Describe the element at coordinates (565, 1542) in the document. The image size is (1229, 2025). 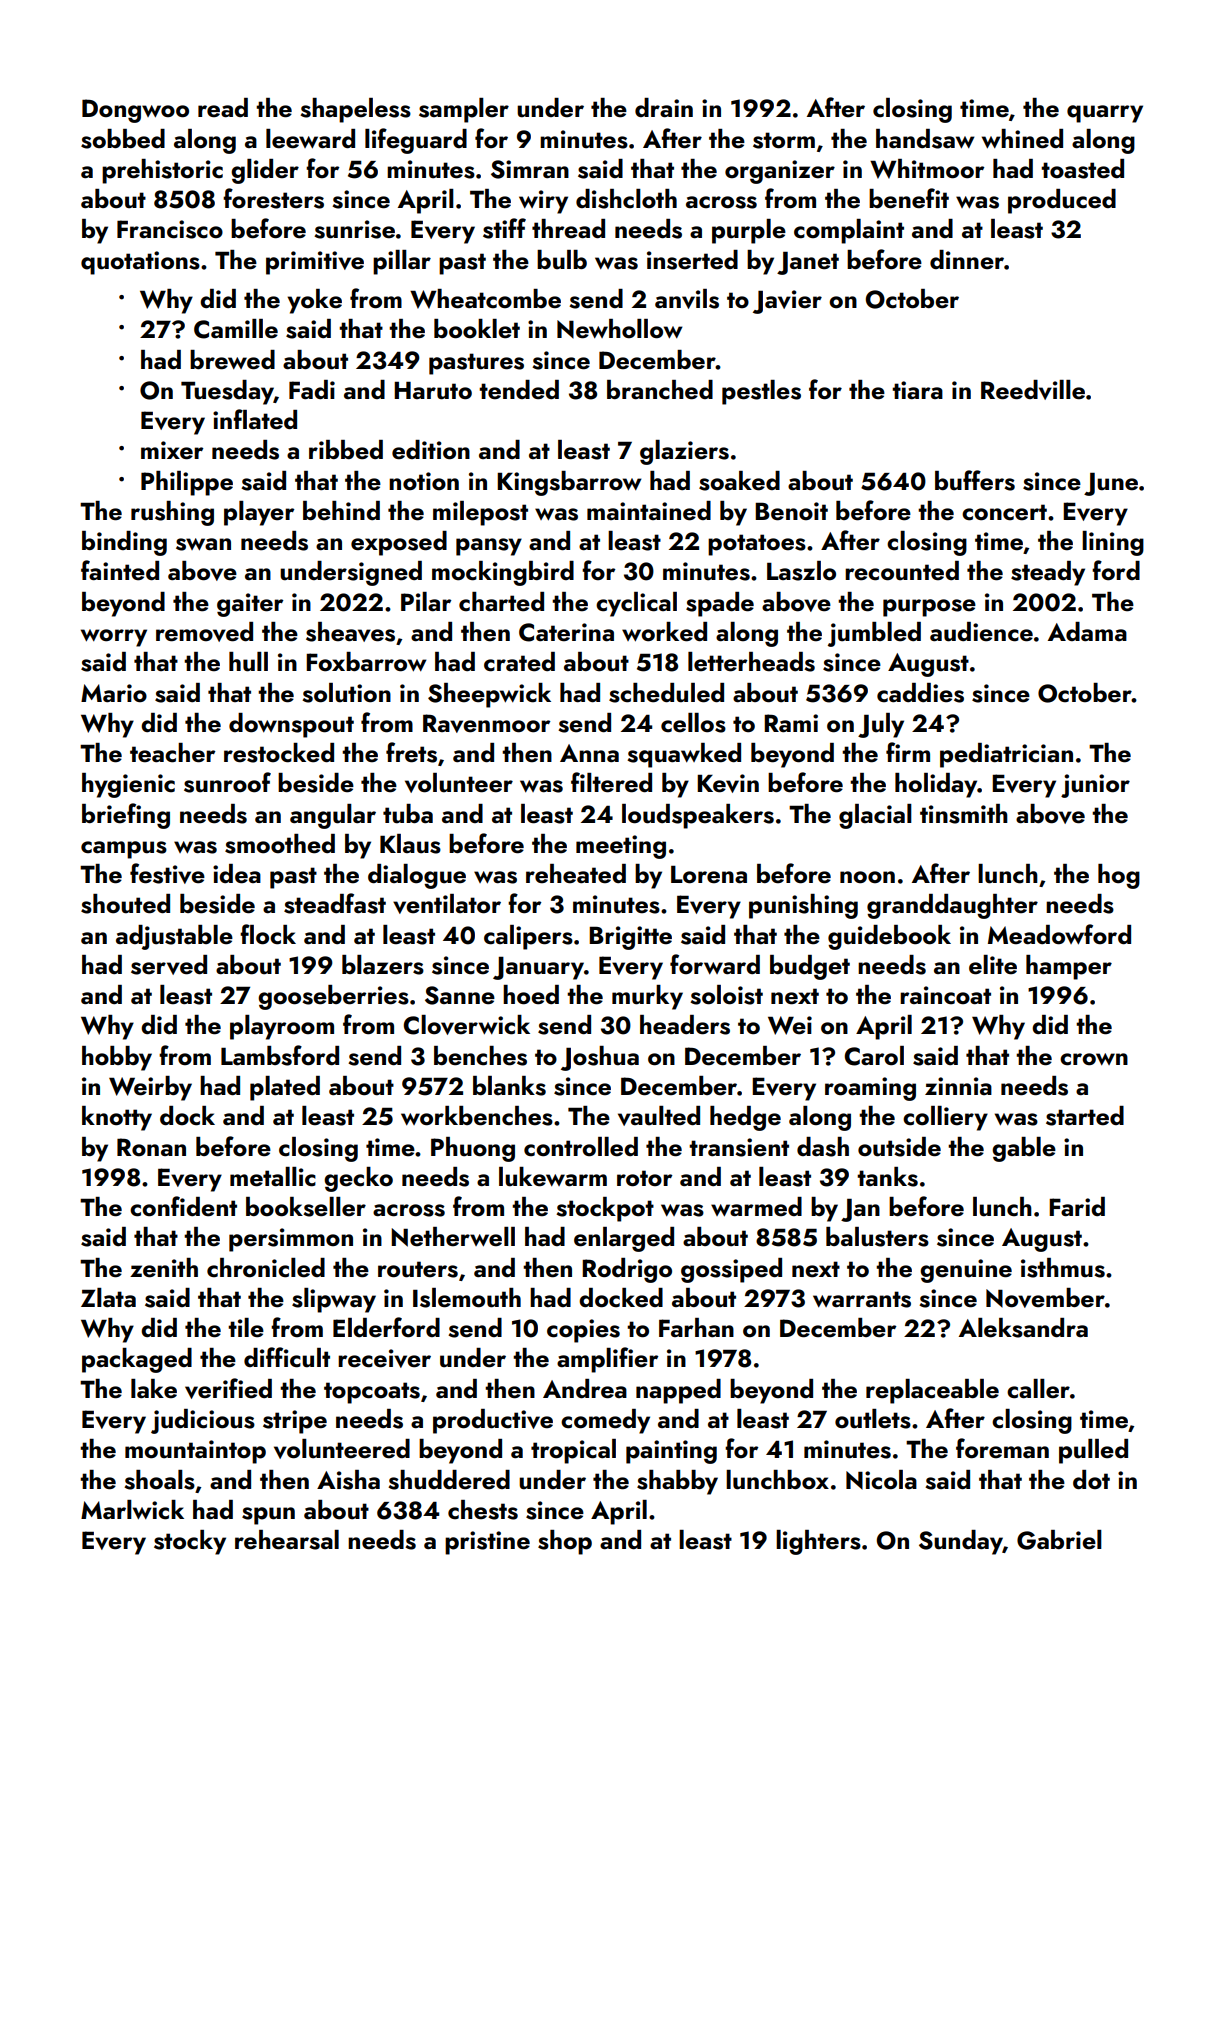
I see `shop` at that location.
